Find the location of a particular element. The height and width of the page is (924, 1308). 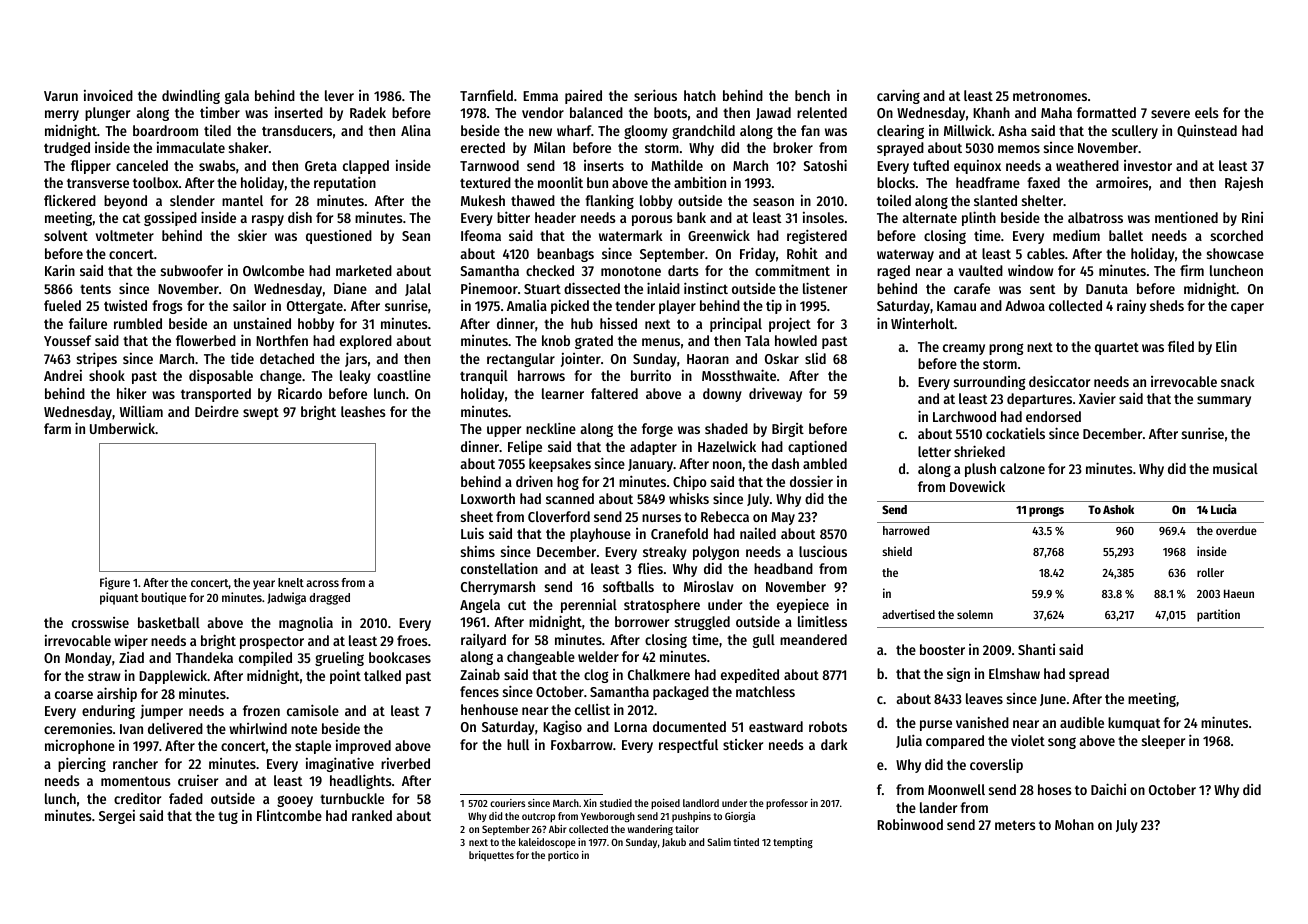

meters is located at coordinates (1015, 825).
